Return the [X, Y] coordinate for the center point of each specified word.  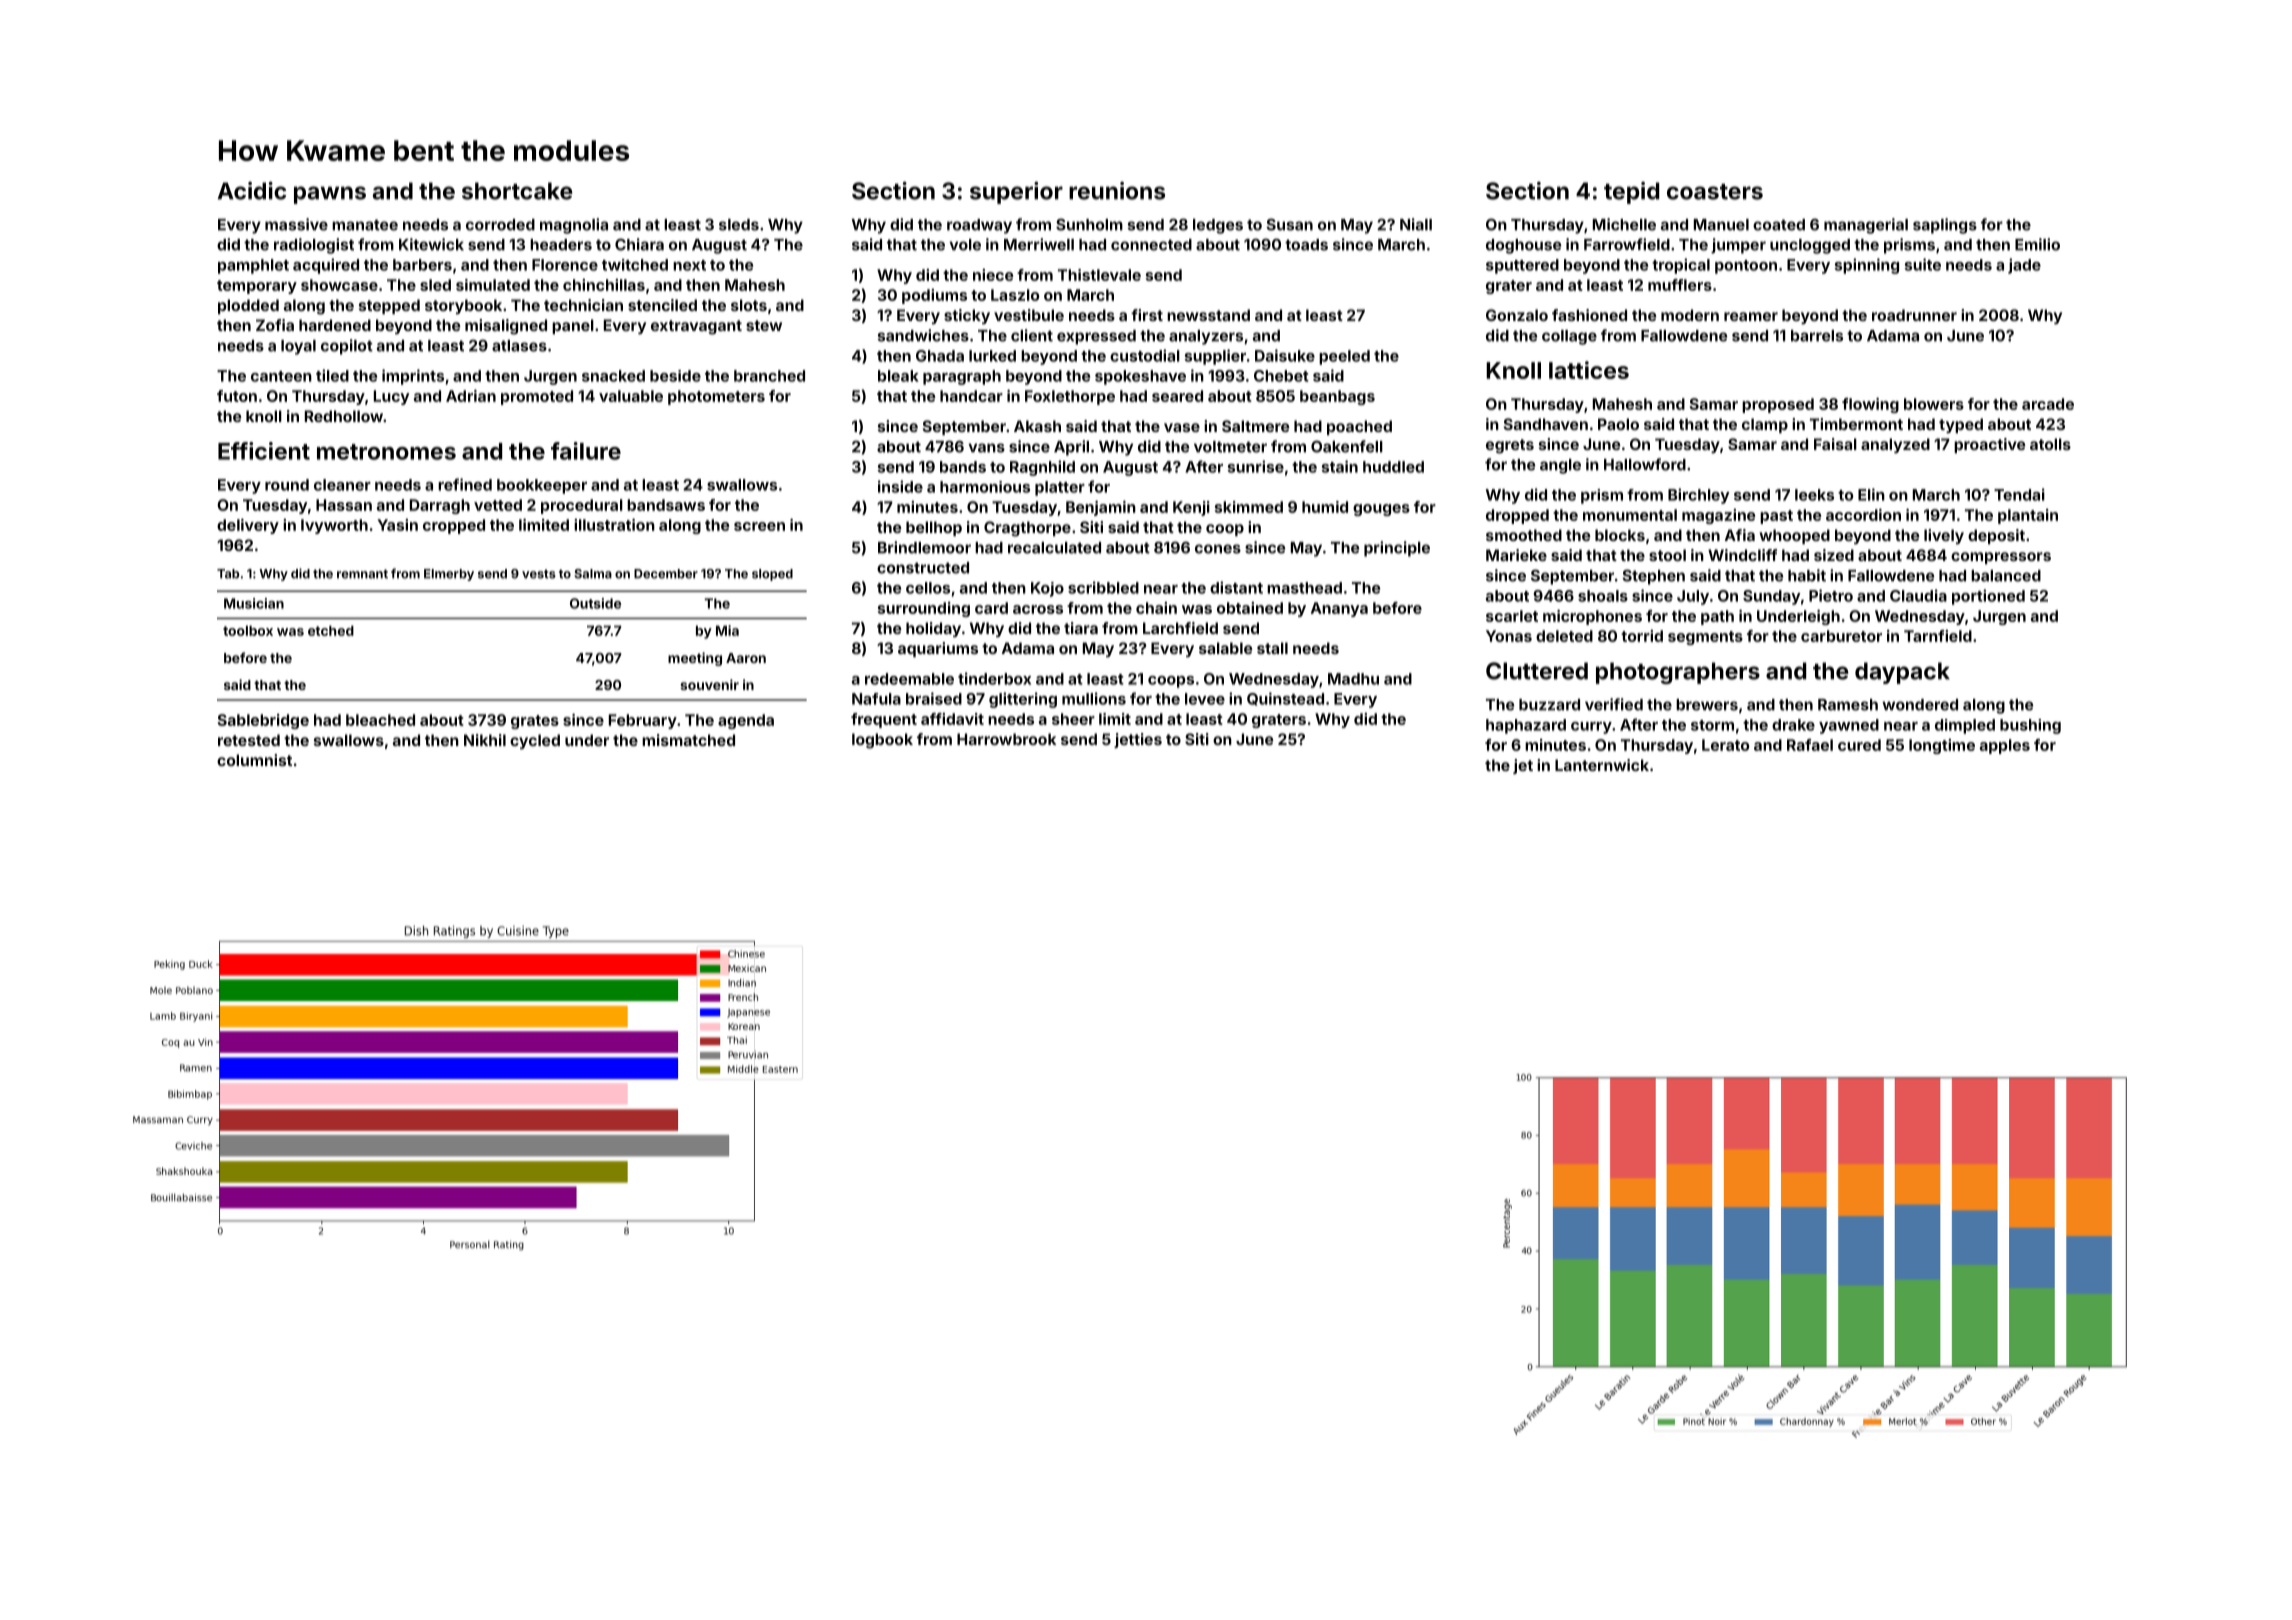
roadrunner [1914, 315]
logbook [882, 741]
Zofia [275, 325]
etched [331, 630]
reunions [1117, 191]
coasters [1715, 192]
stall [1272, 648]
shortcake [517, 191]
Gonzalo [1517, 315]
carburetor [1841, 636]
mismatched [688, 740]
